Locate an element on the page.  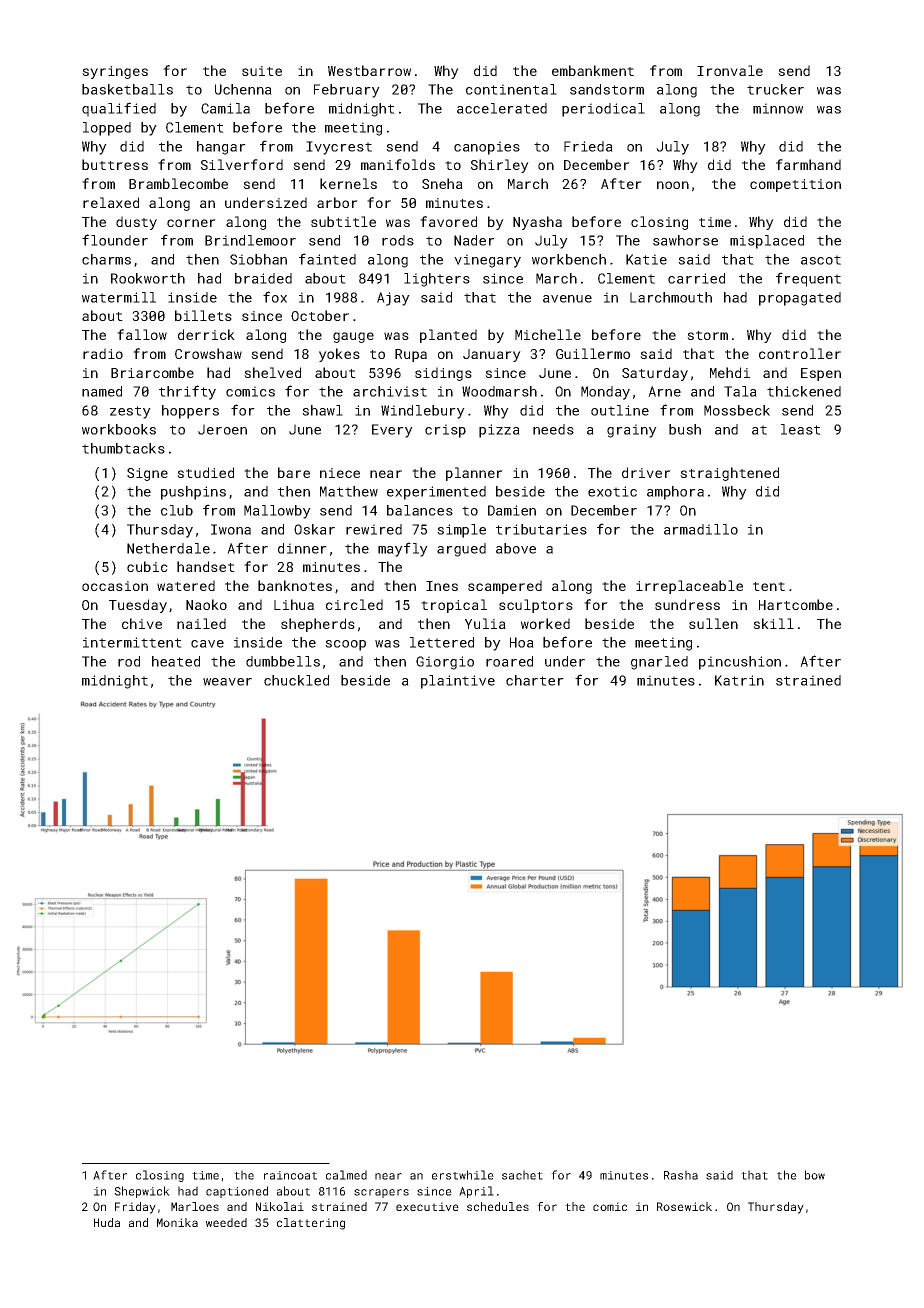
weeded is located at coordinates (226, 1222).
